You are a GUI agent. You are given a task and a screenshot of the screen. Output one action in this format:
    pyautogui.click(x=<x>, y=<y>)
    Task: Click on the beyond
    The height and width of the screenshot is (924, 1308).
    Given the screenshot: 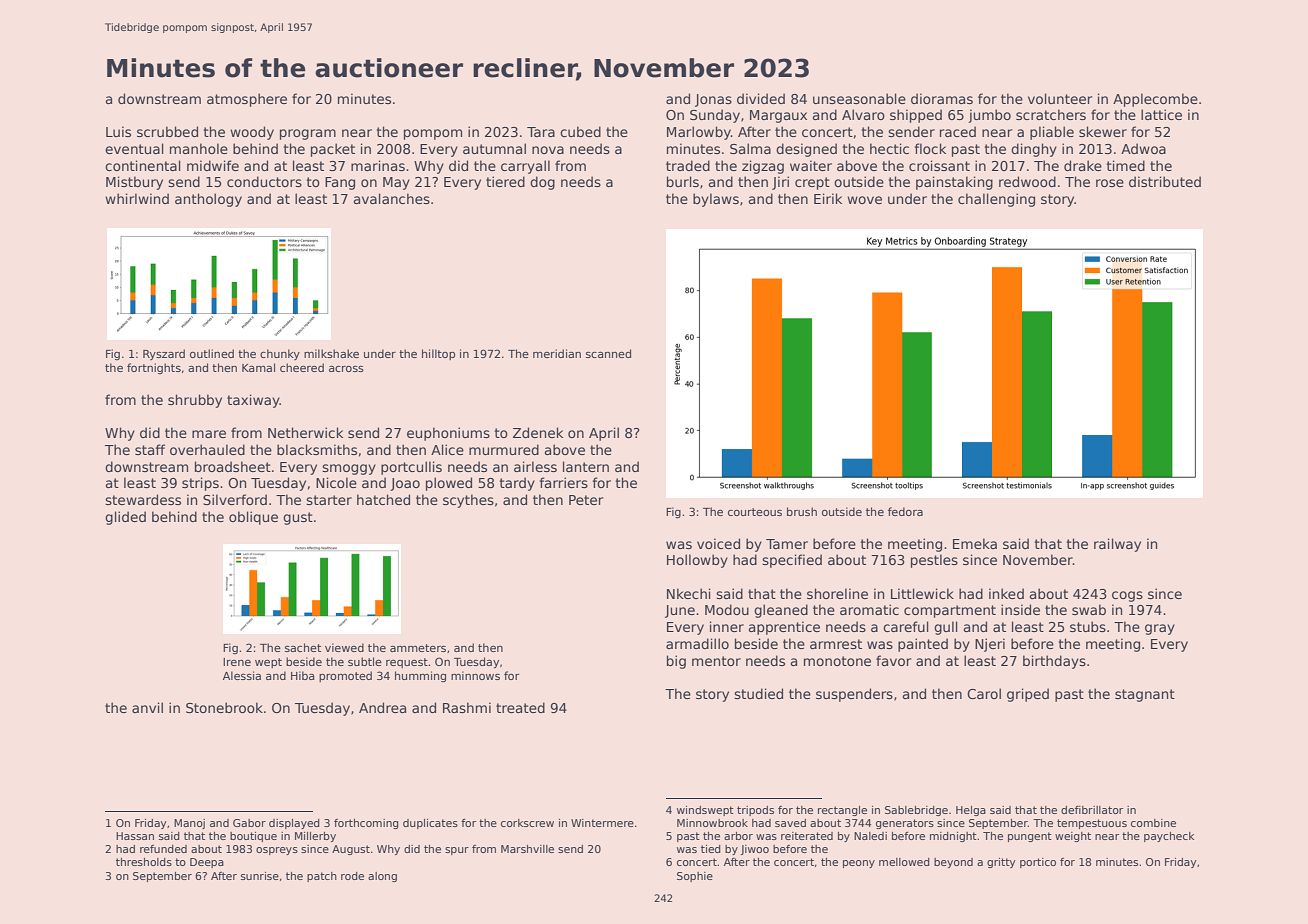 What is the action you would take?
    pyautogui.click(x=953, y=863)
